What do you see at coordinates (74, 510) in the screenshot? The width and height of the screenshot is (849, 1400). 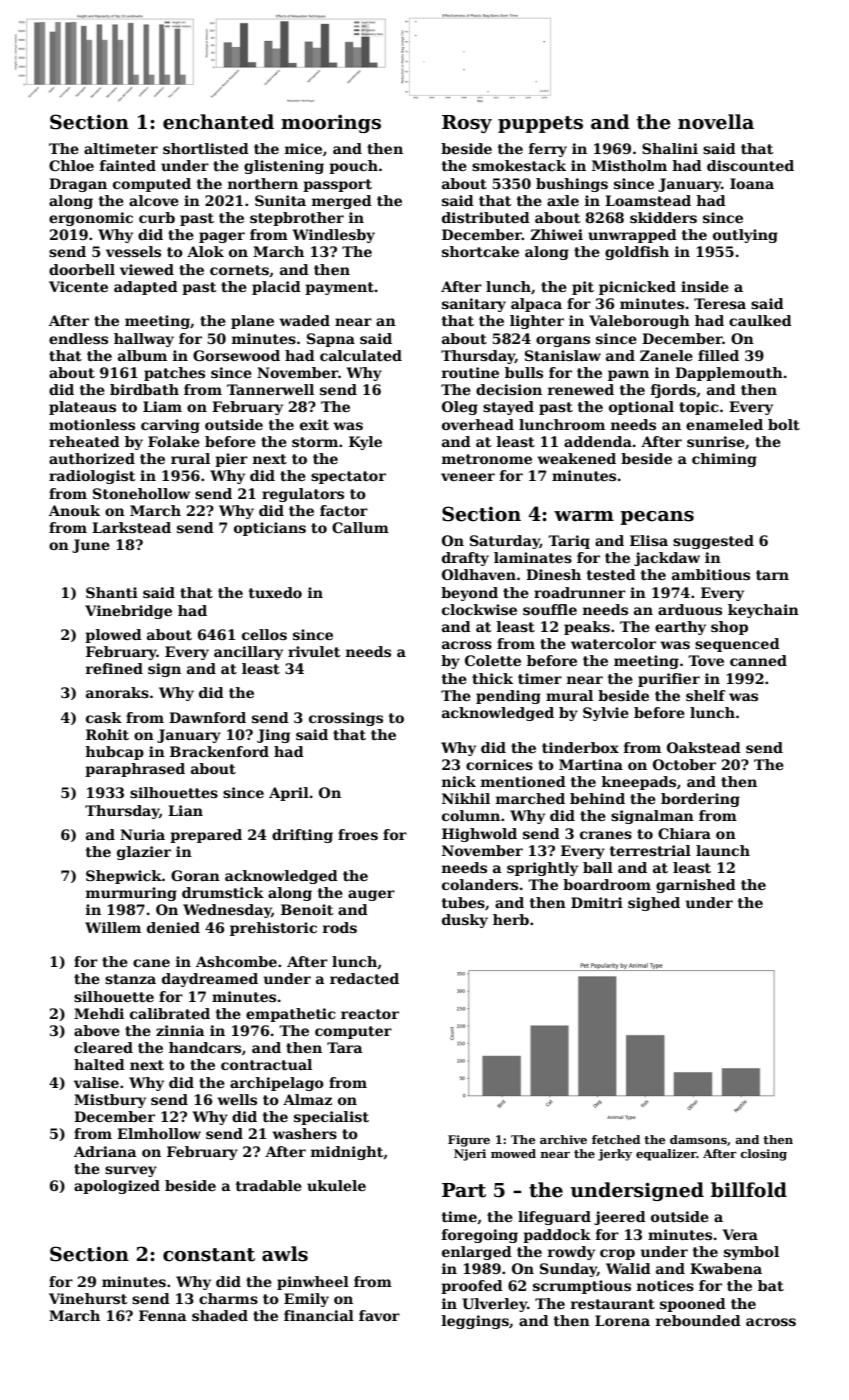 I see `Anouk` at bounding box center [74, 510].
